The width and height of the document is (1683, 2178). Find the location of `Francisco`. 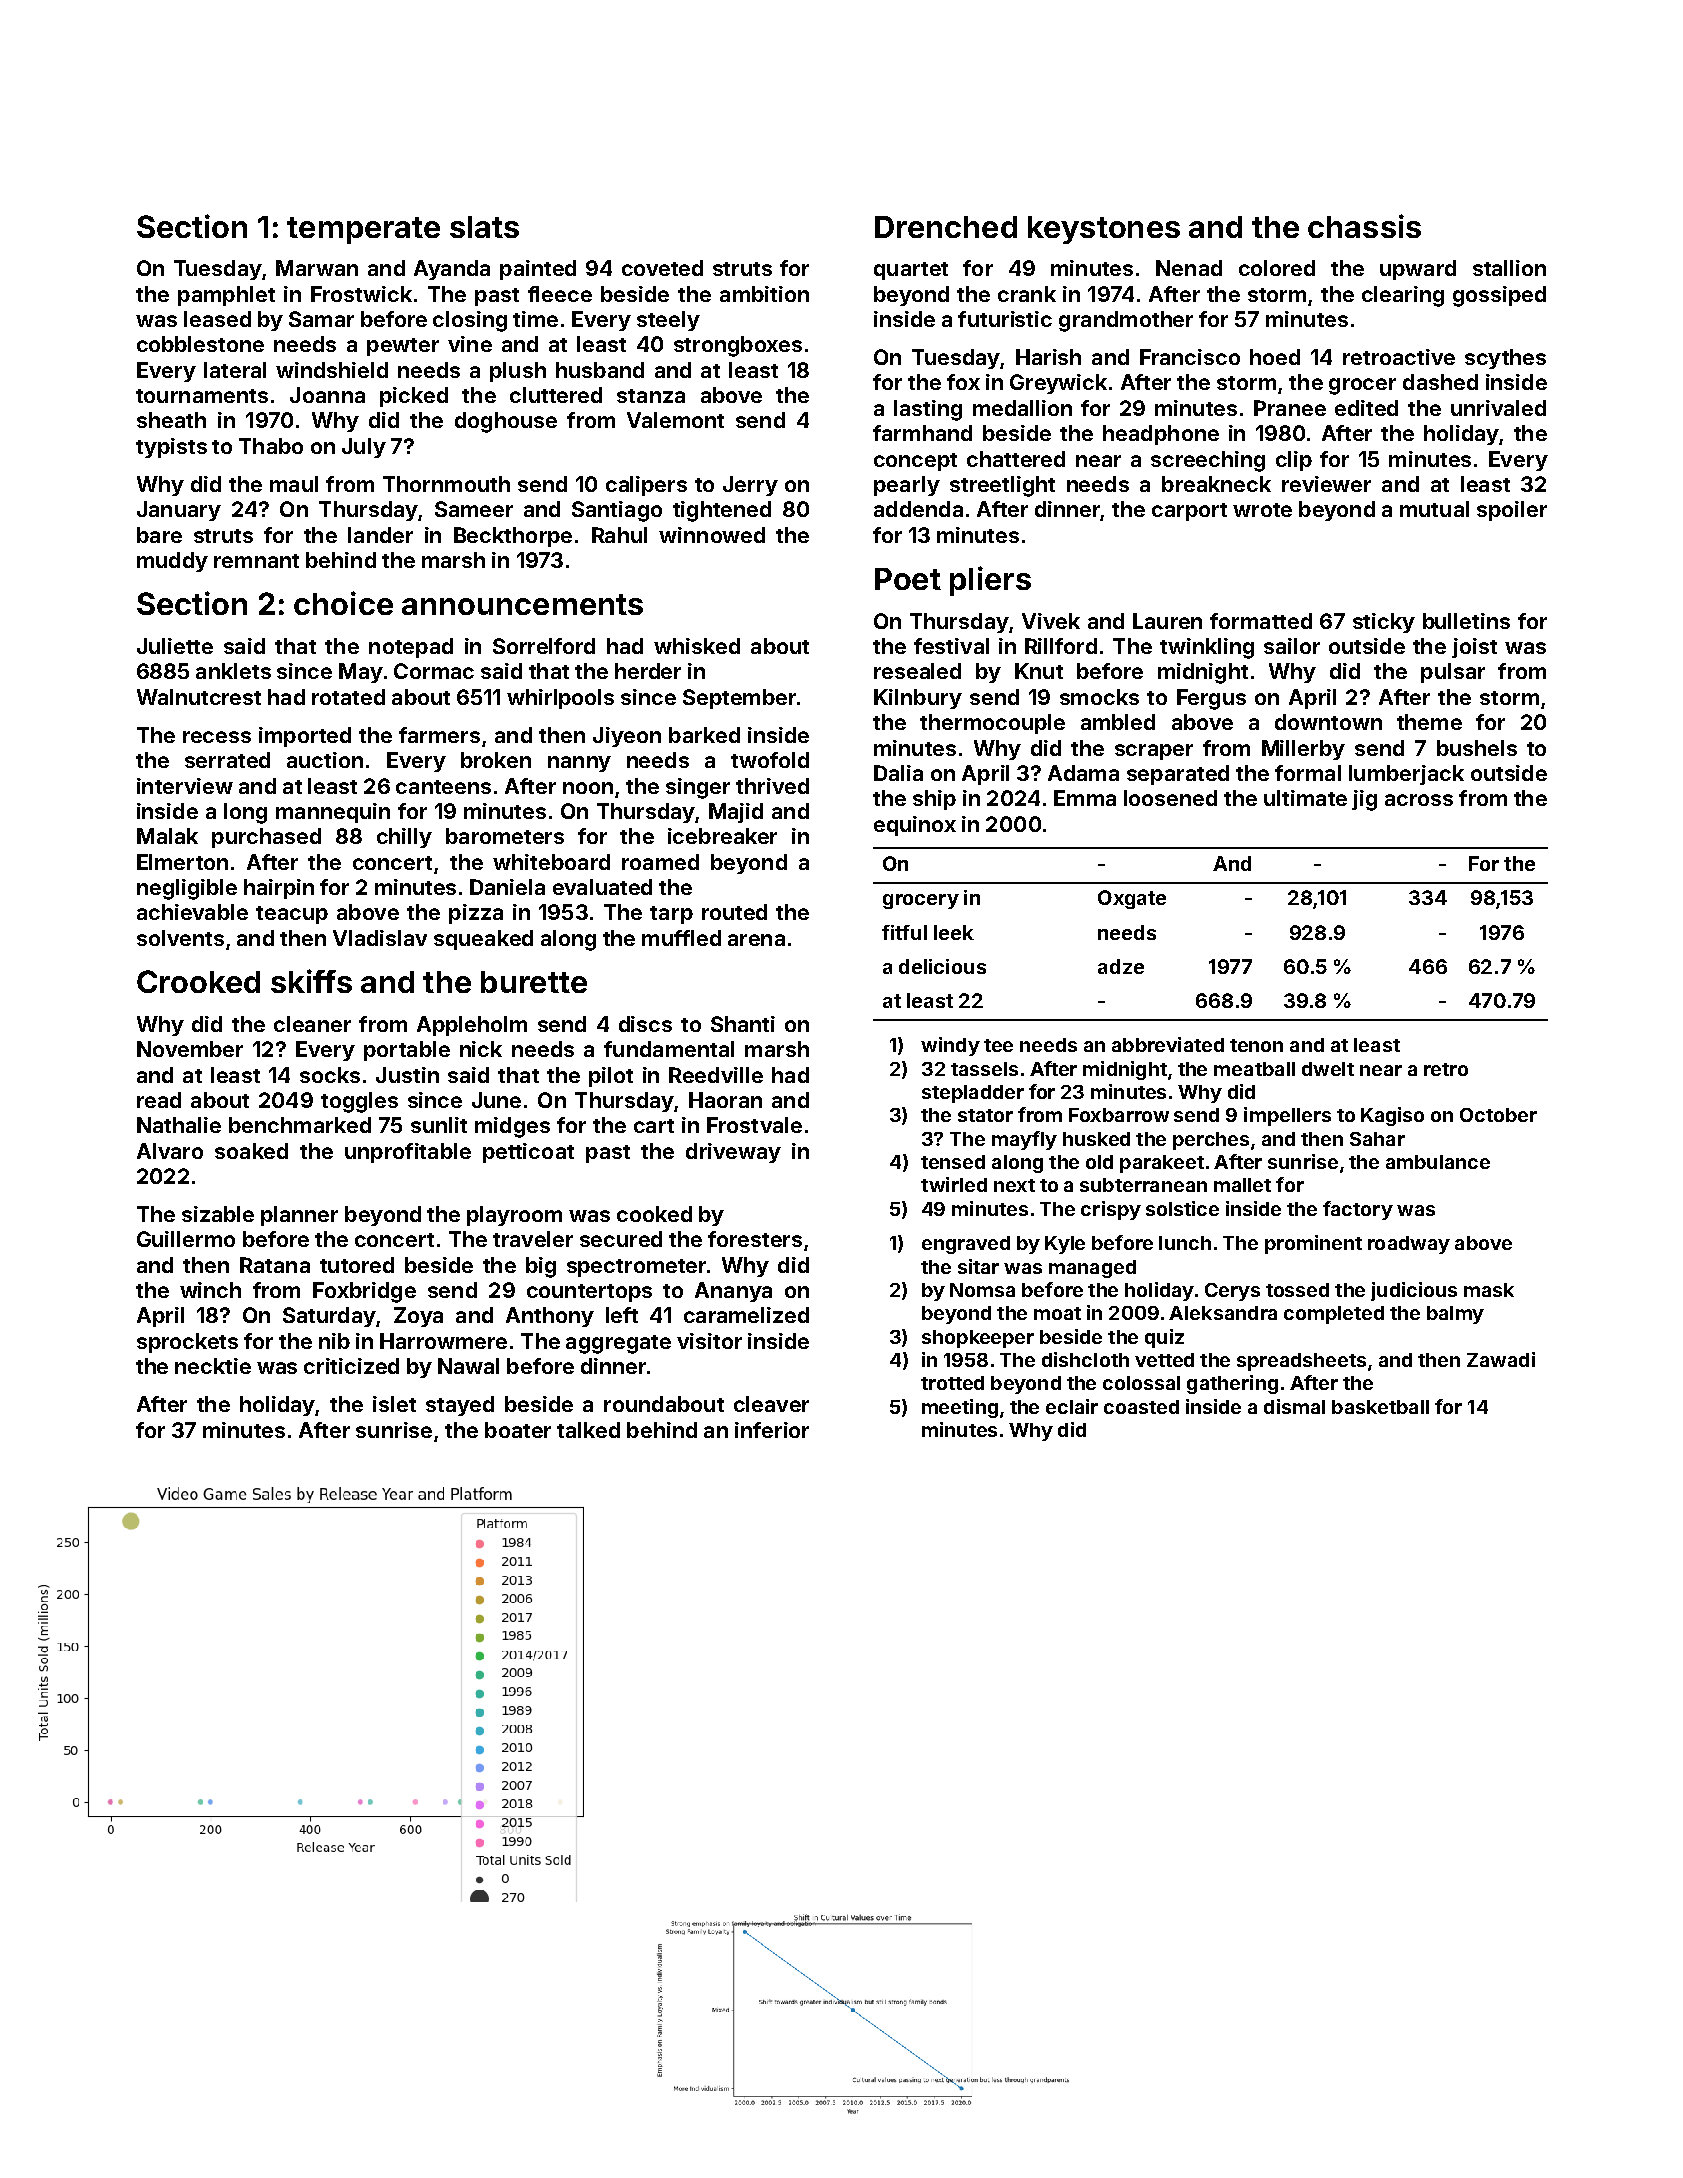

Francisco is located at coordinates (1190, 357).
